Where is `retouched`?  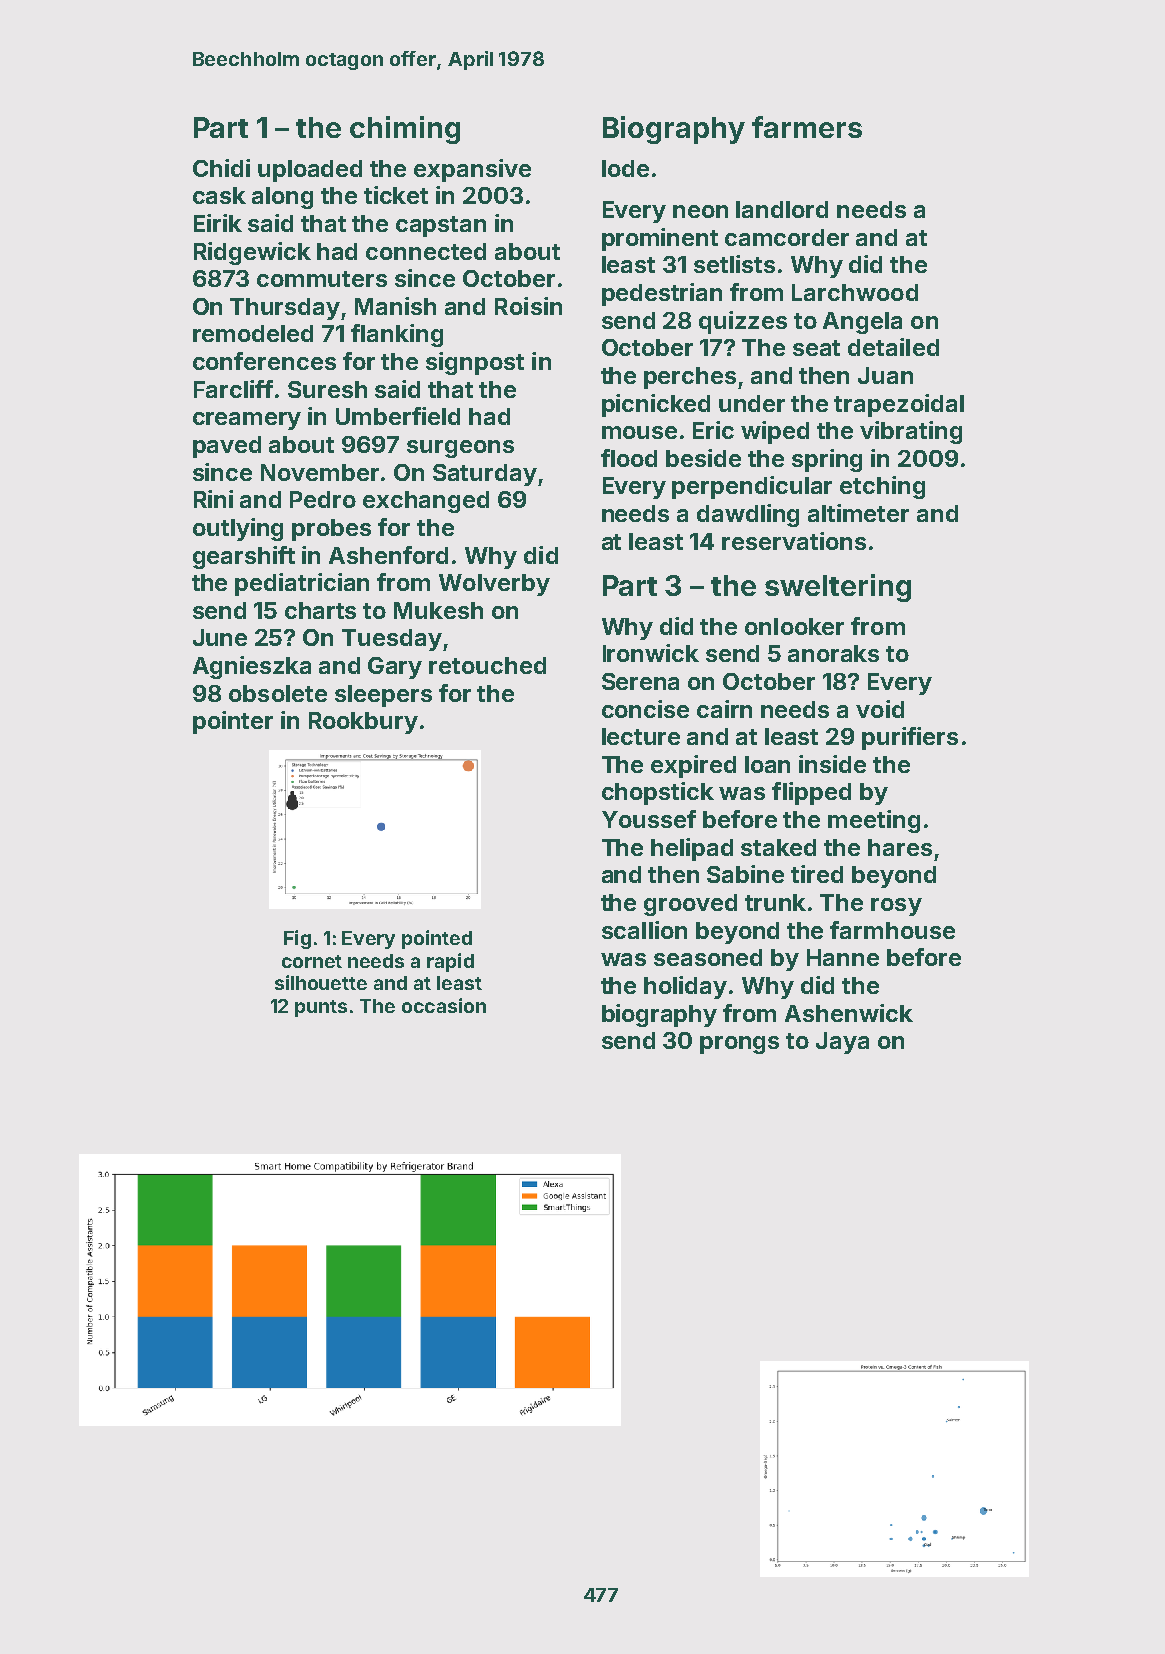
retouched is located at coordinates (487, 665).
